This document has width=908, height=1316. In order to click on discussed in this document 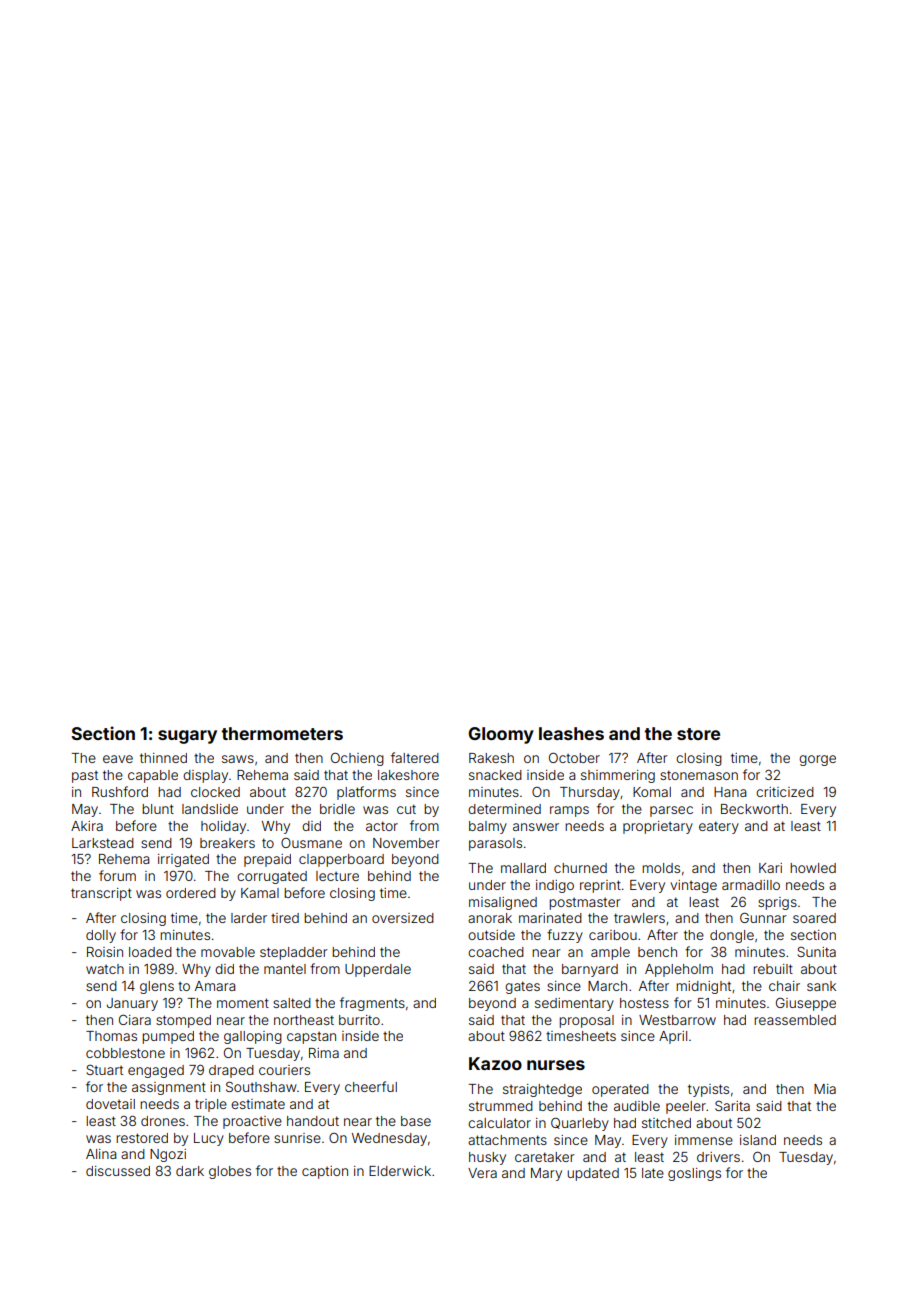, I will do `click(118, 1171)`.
